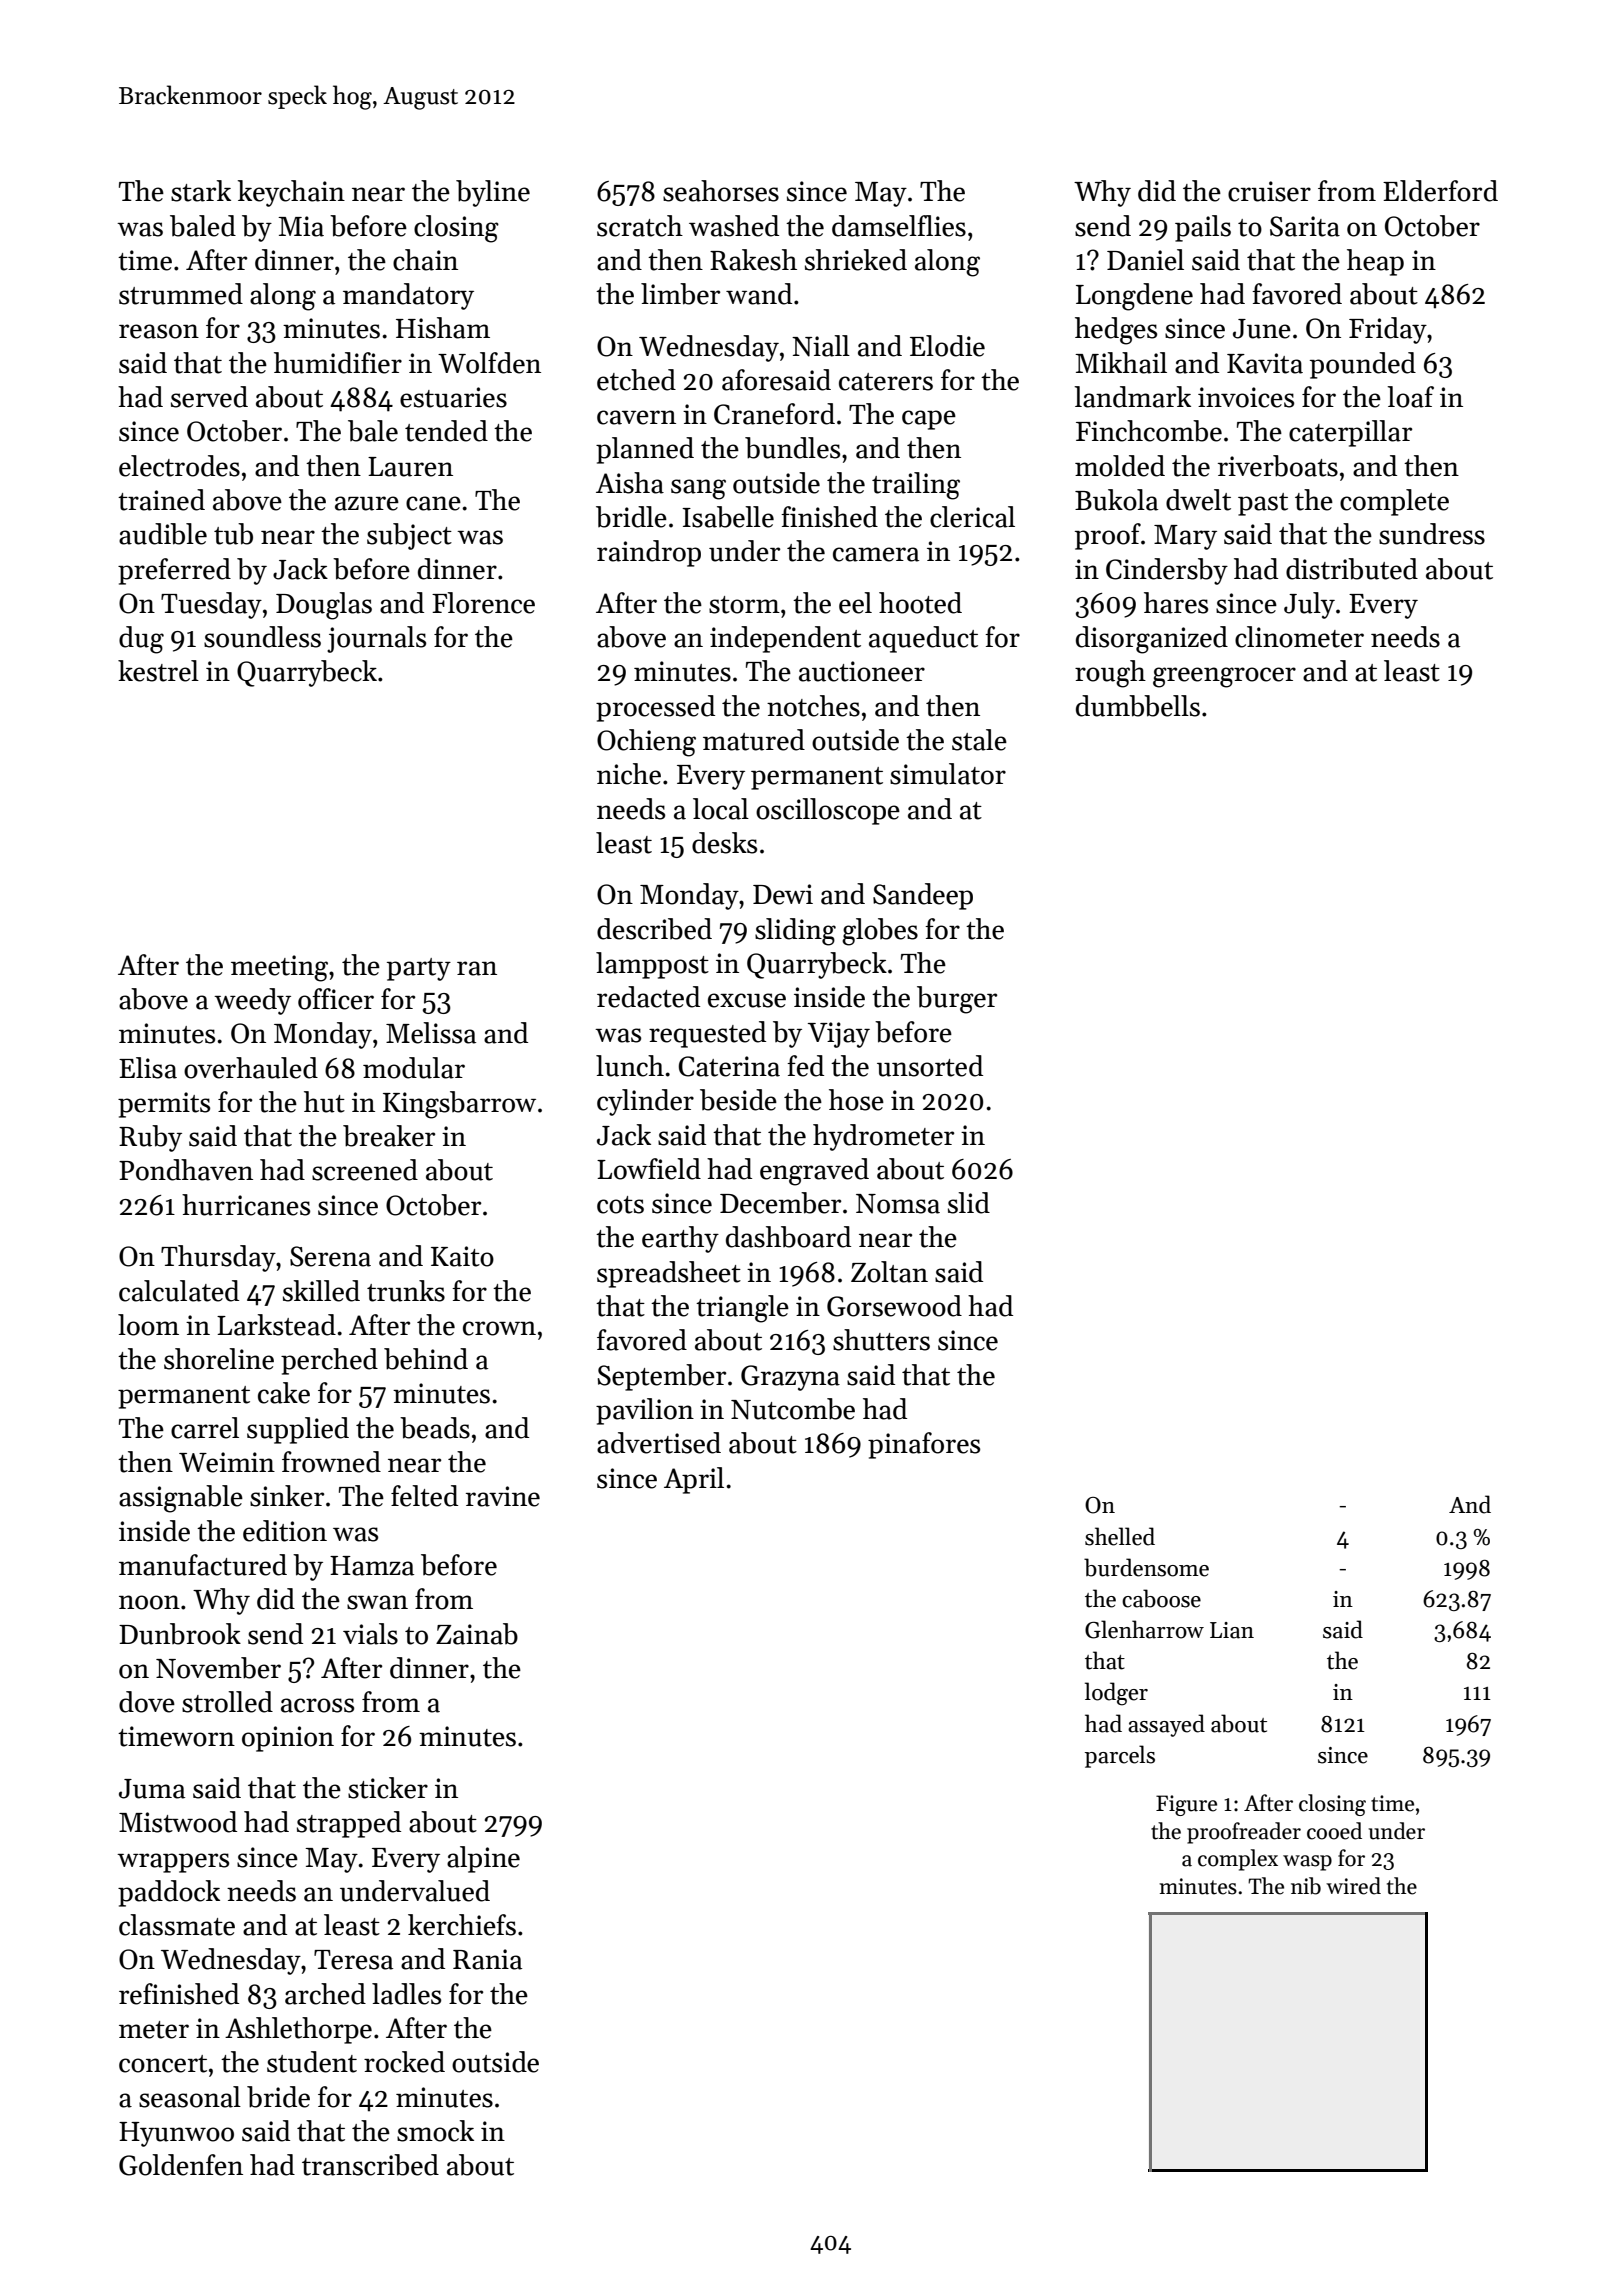 The height and width of the document is (2292, 1620). What do you see at coordinates (1120, 1756) in the document?
I see `parcels` at bounding box center [1120, 1756].
